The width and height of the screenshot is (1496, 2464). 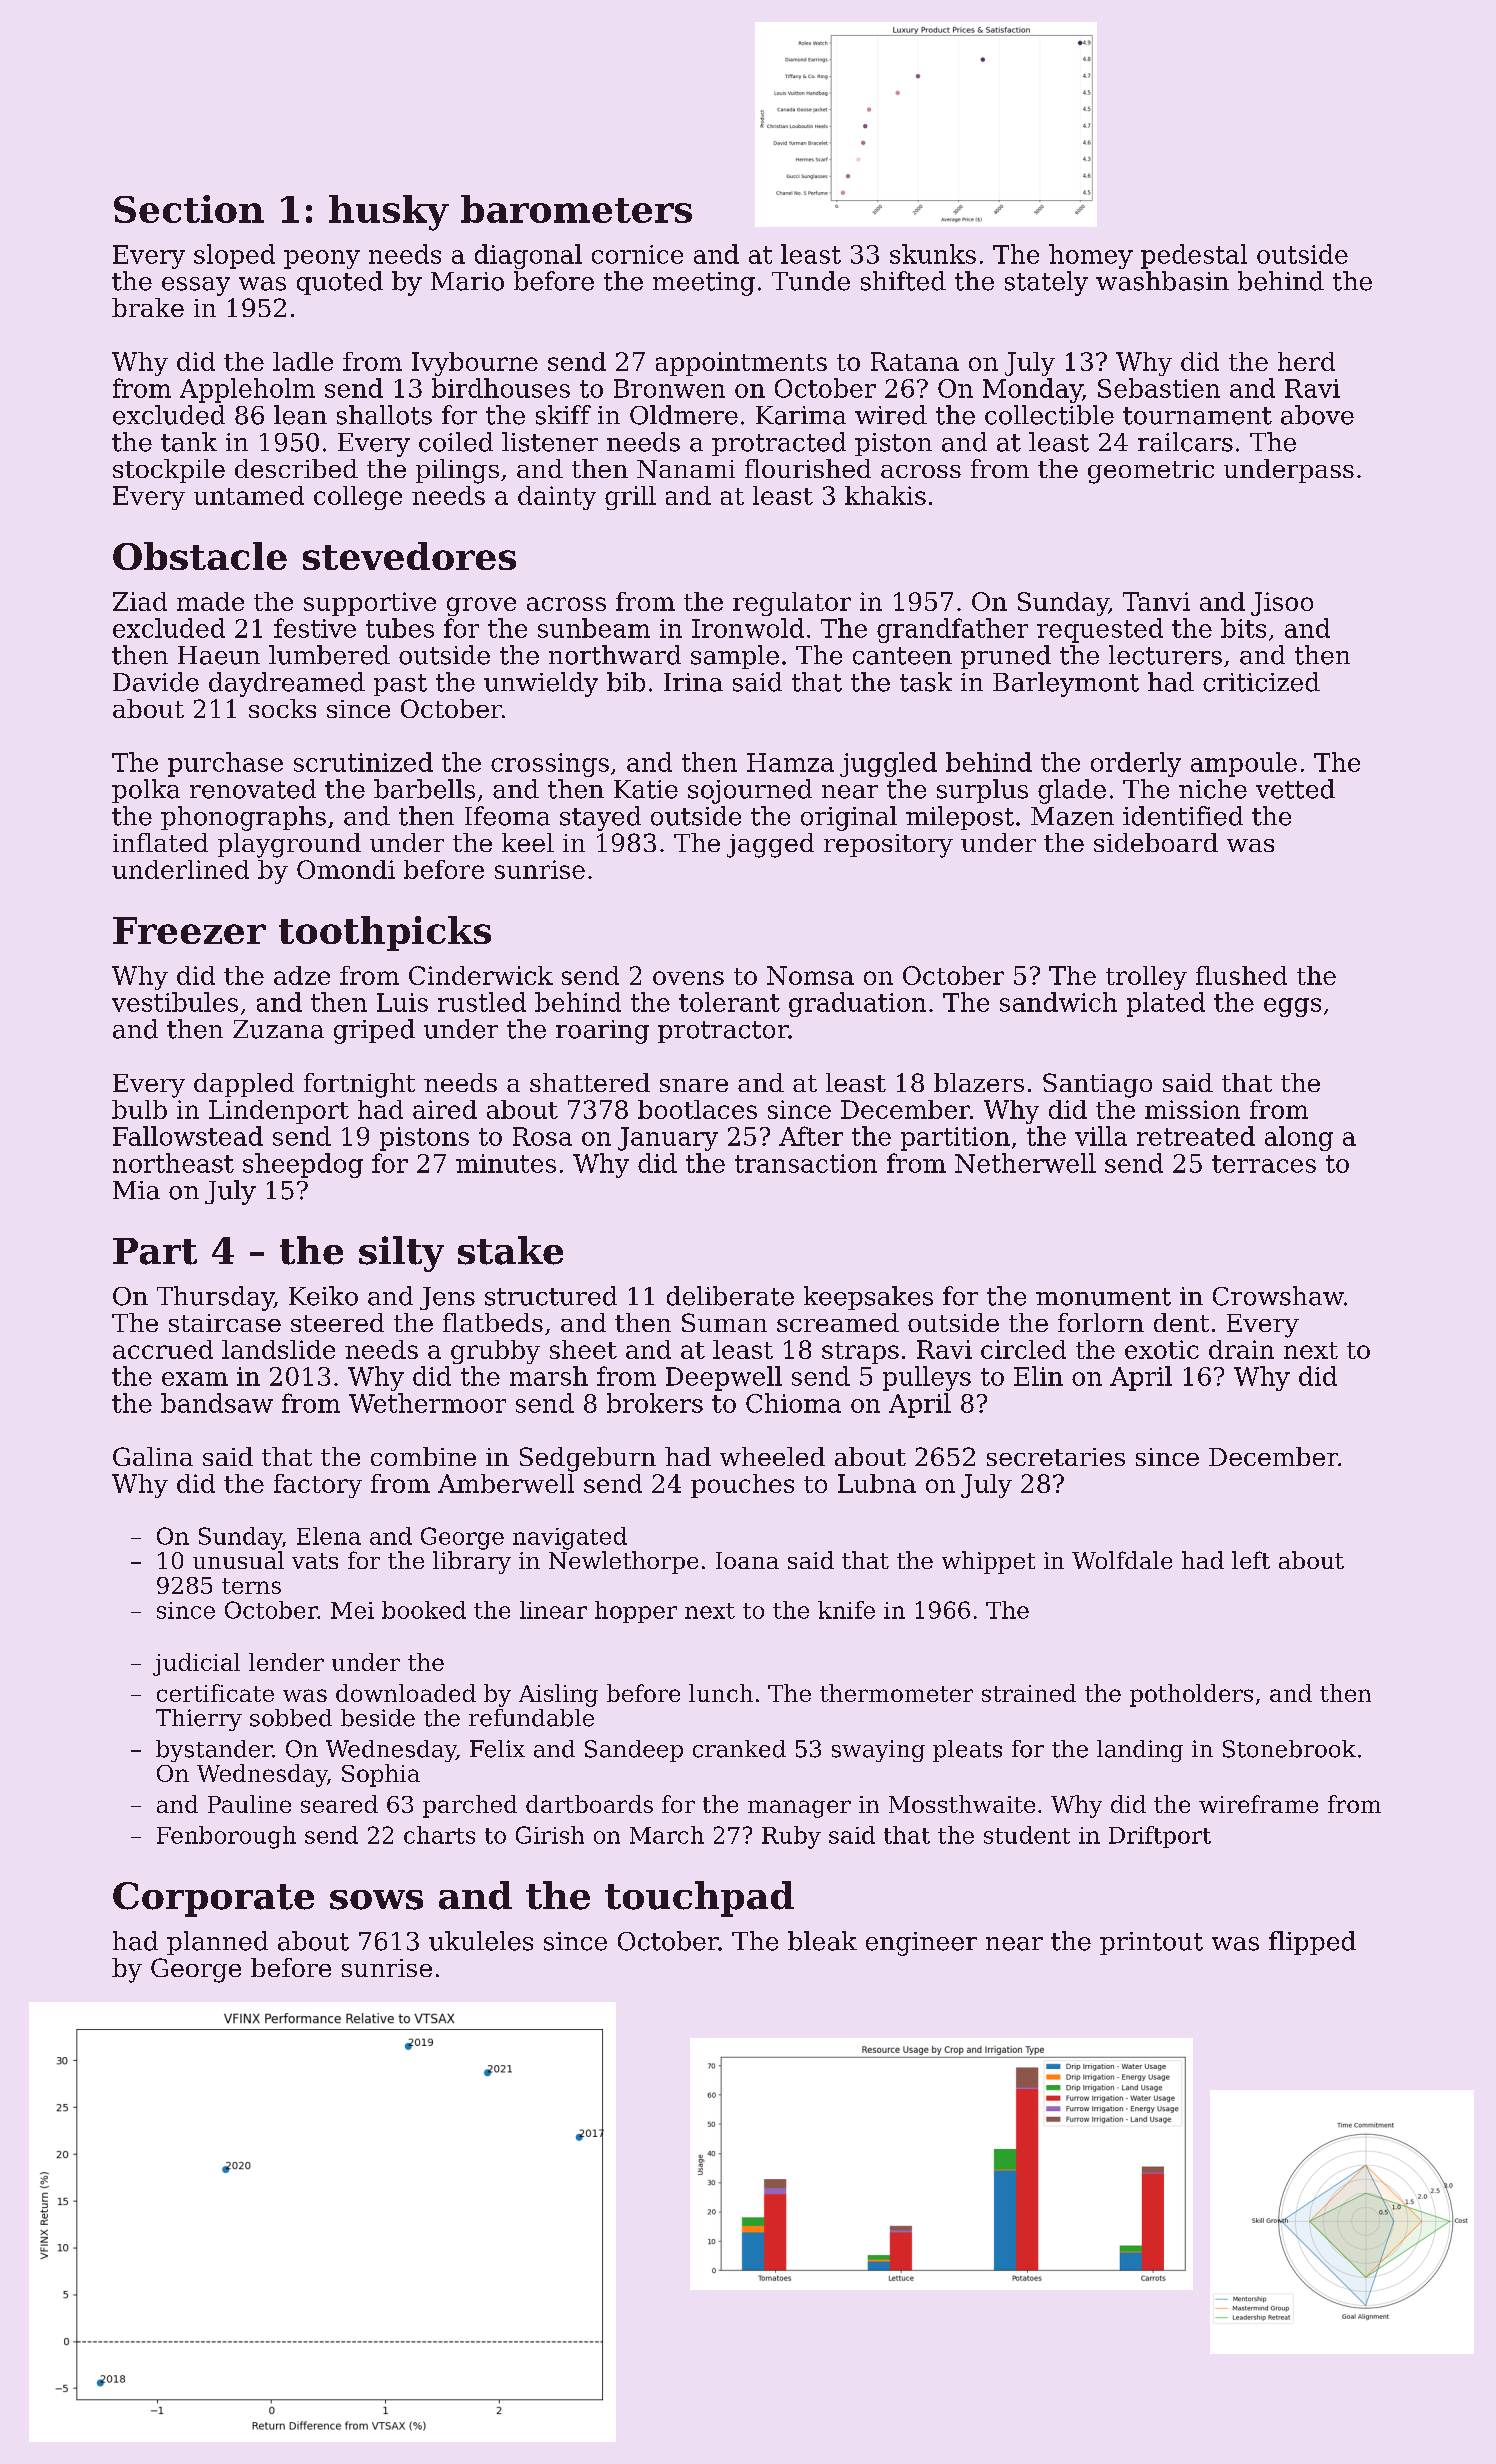 I want to click on keepsakes, so click(x=868, y=1298).
